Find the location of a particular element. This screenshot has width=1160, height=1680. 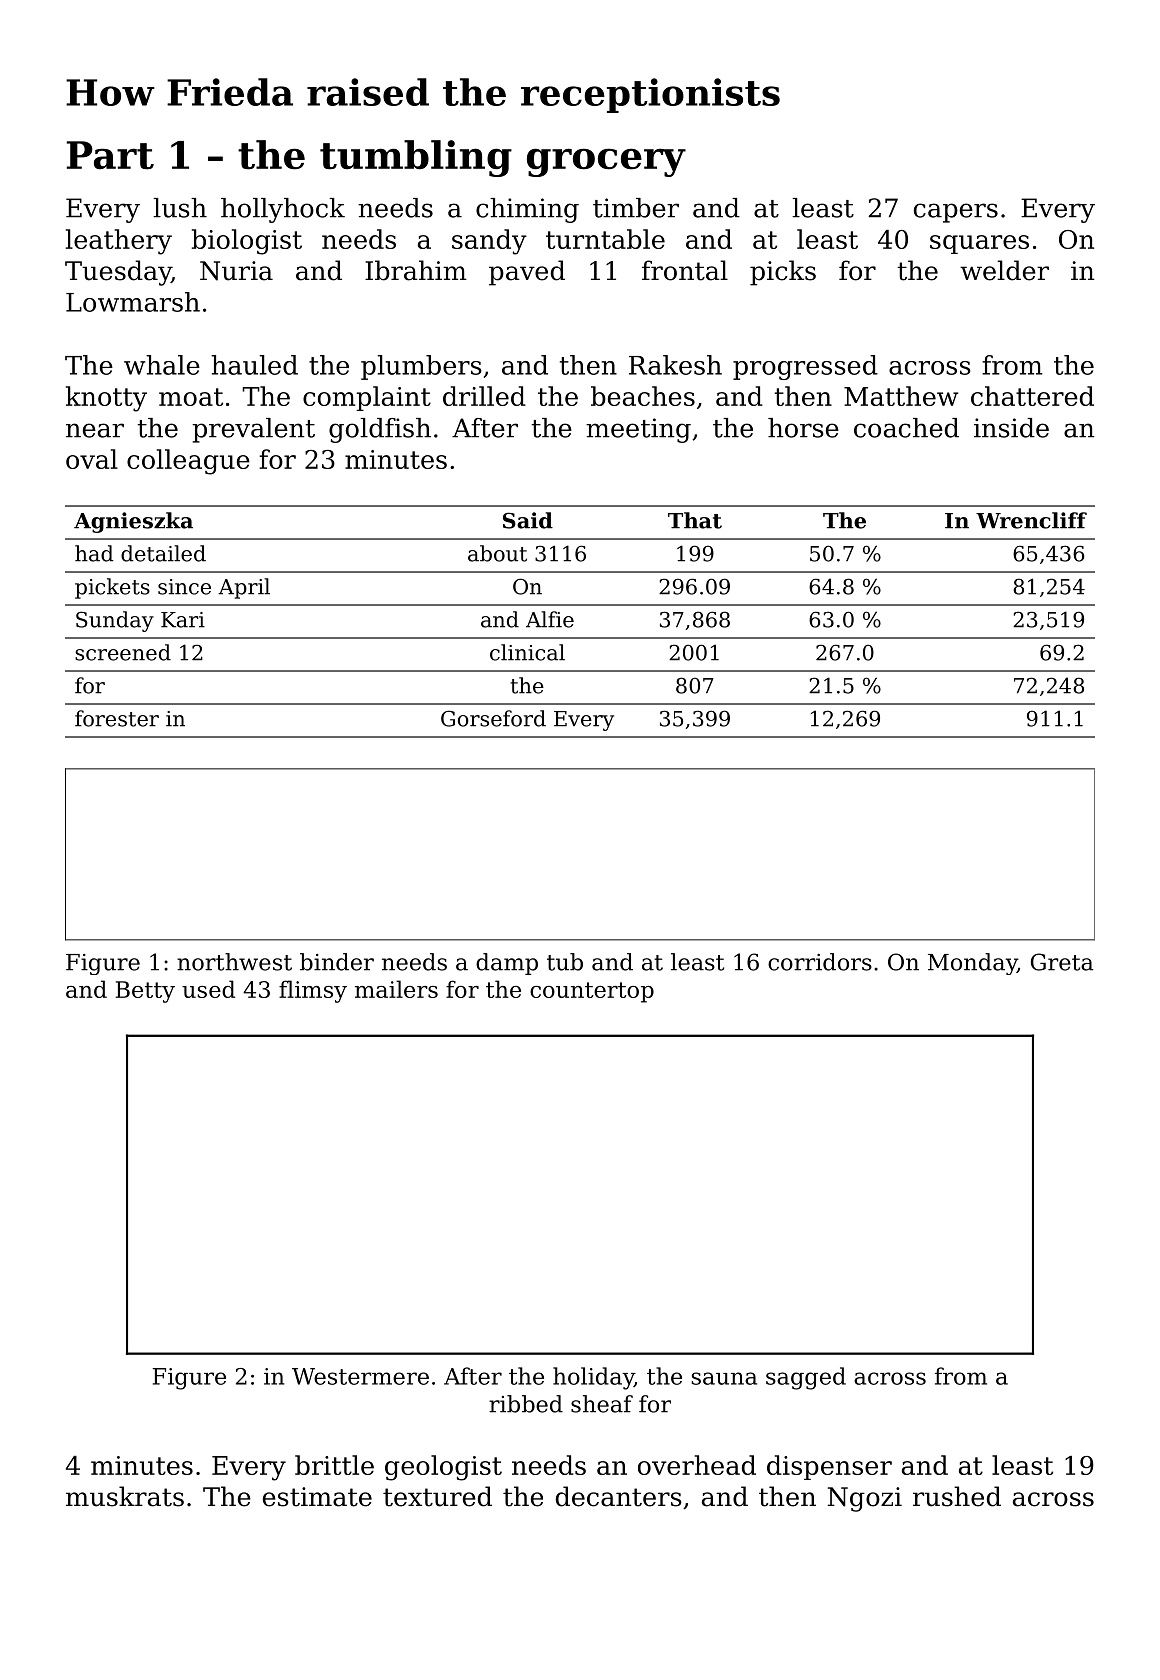

corridors is located at coordinates (820, 962).
